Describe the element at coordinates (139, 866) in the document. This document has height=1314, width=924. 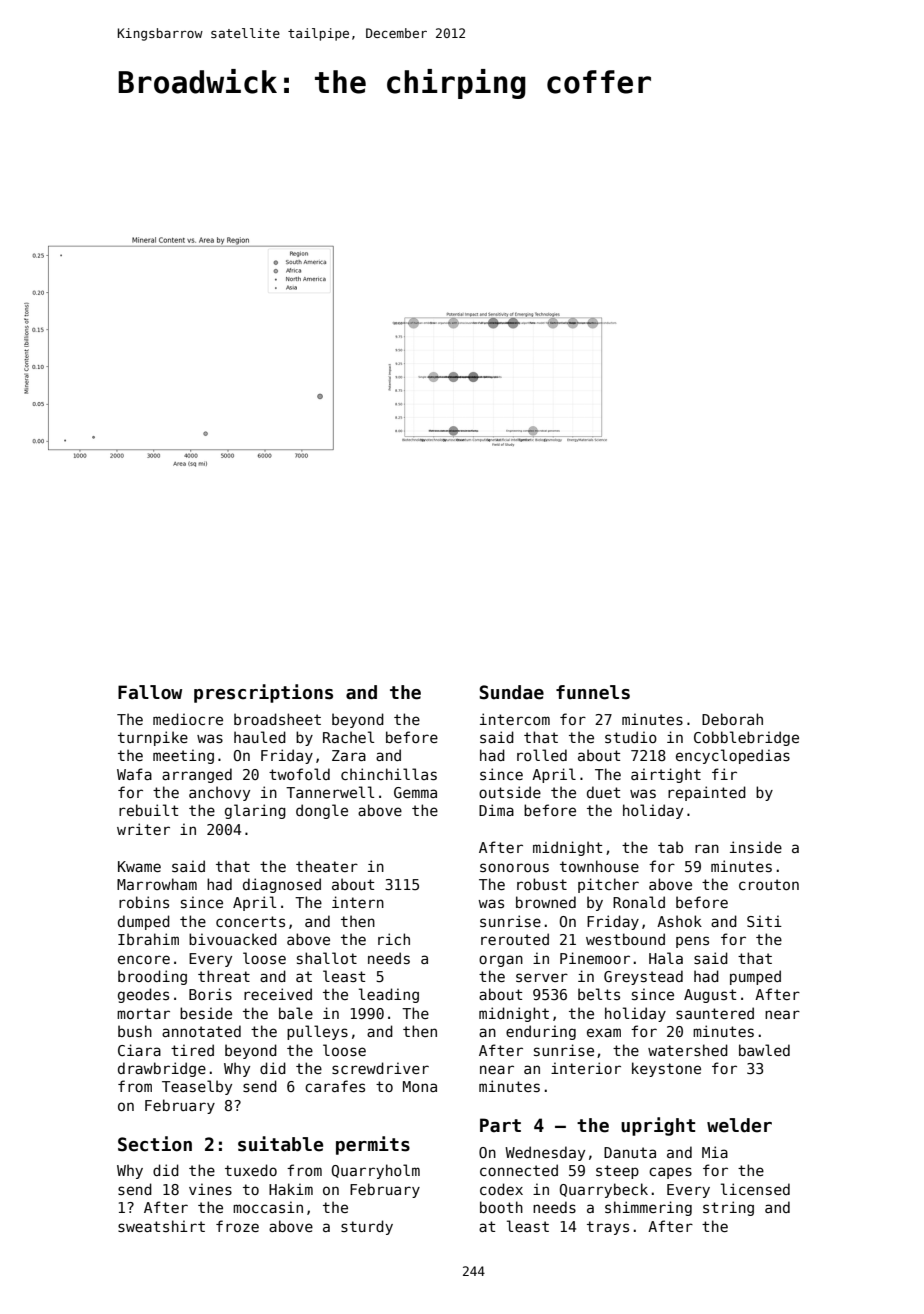
I see `Kwame` at that location.
